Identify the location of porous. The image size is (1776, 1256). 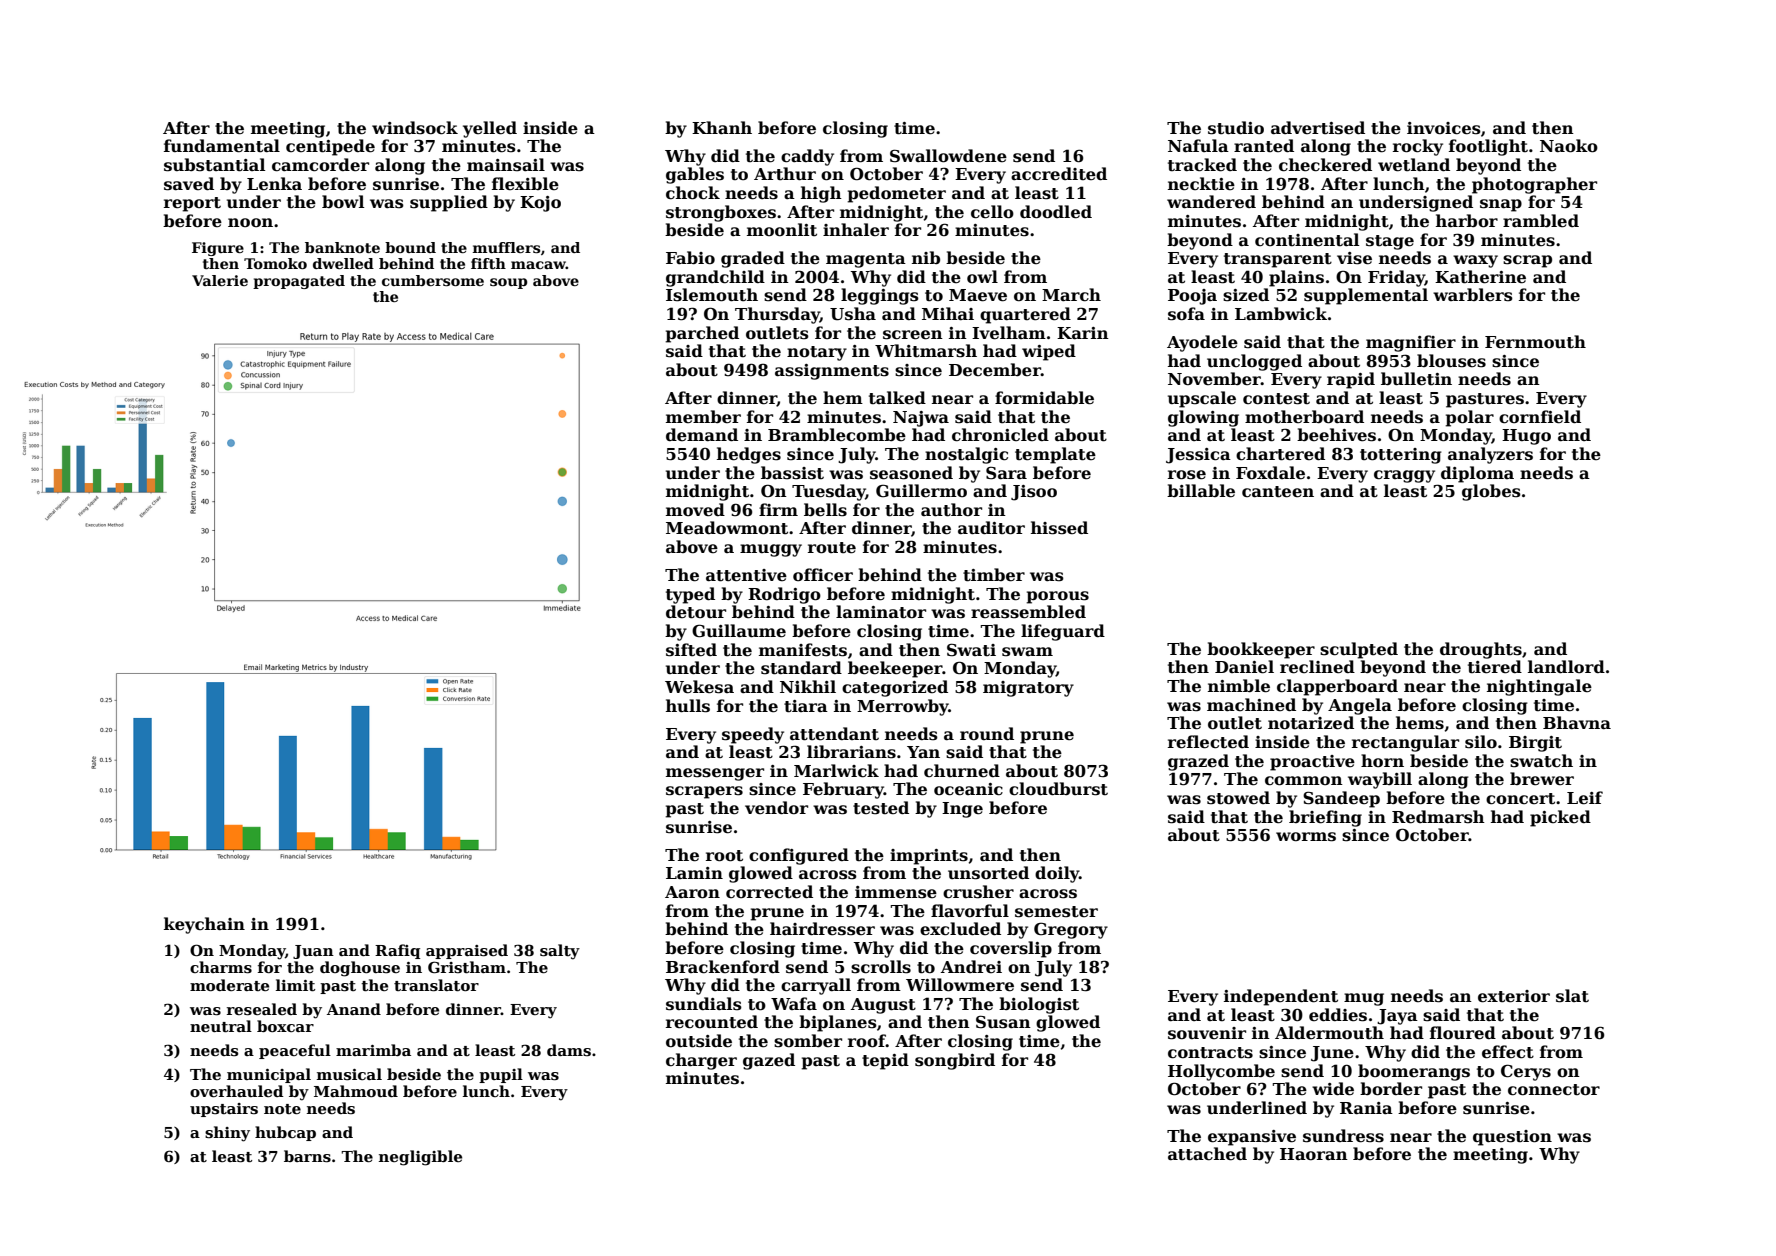
(1057, 597).
